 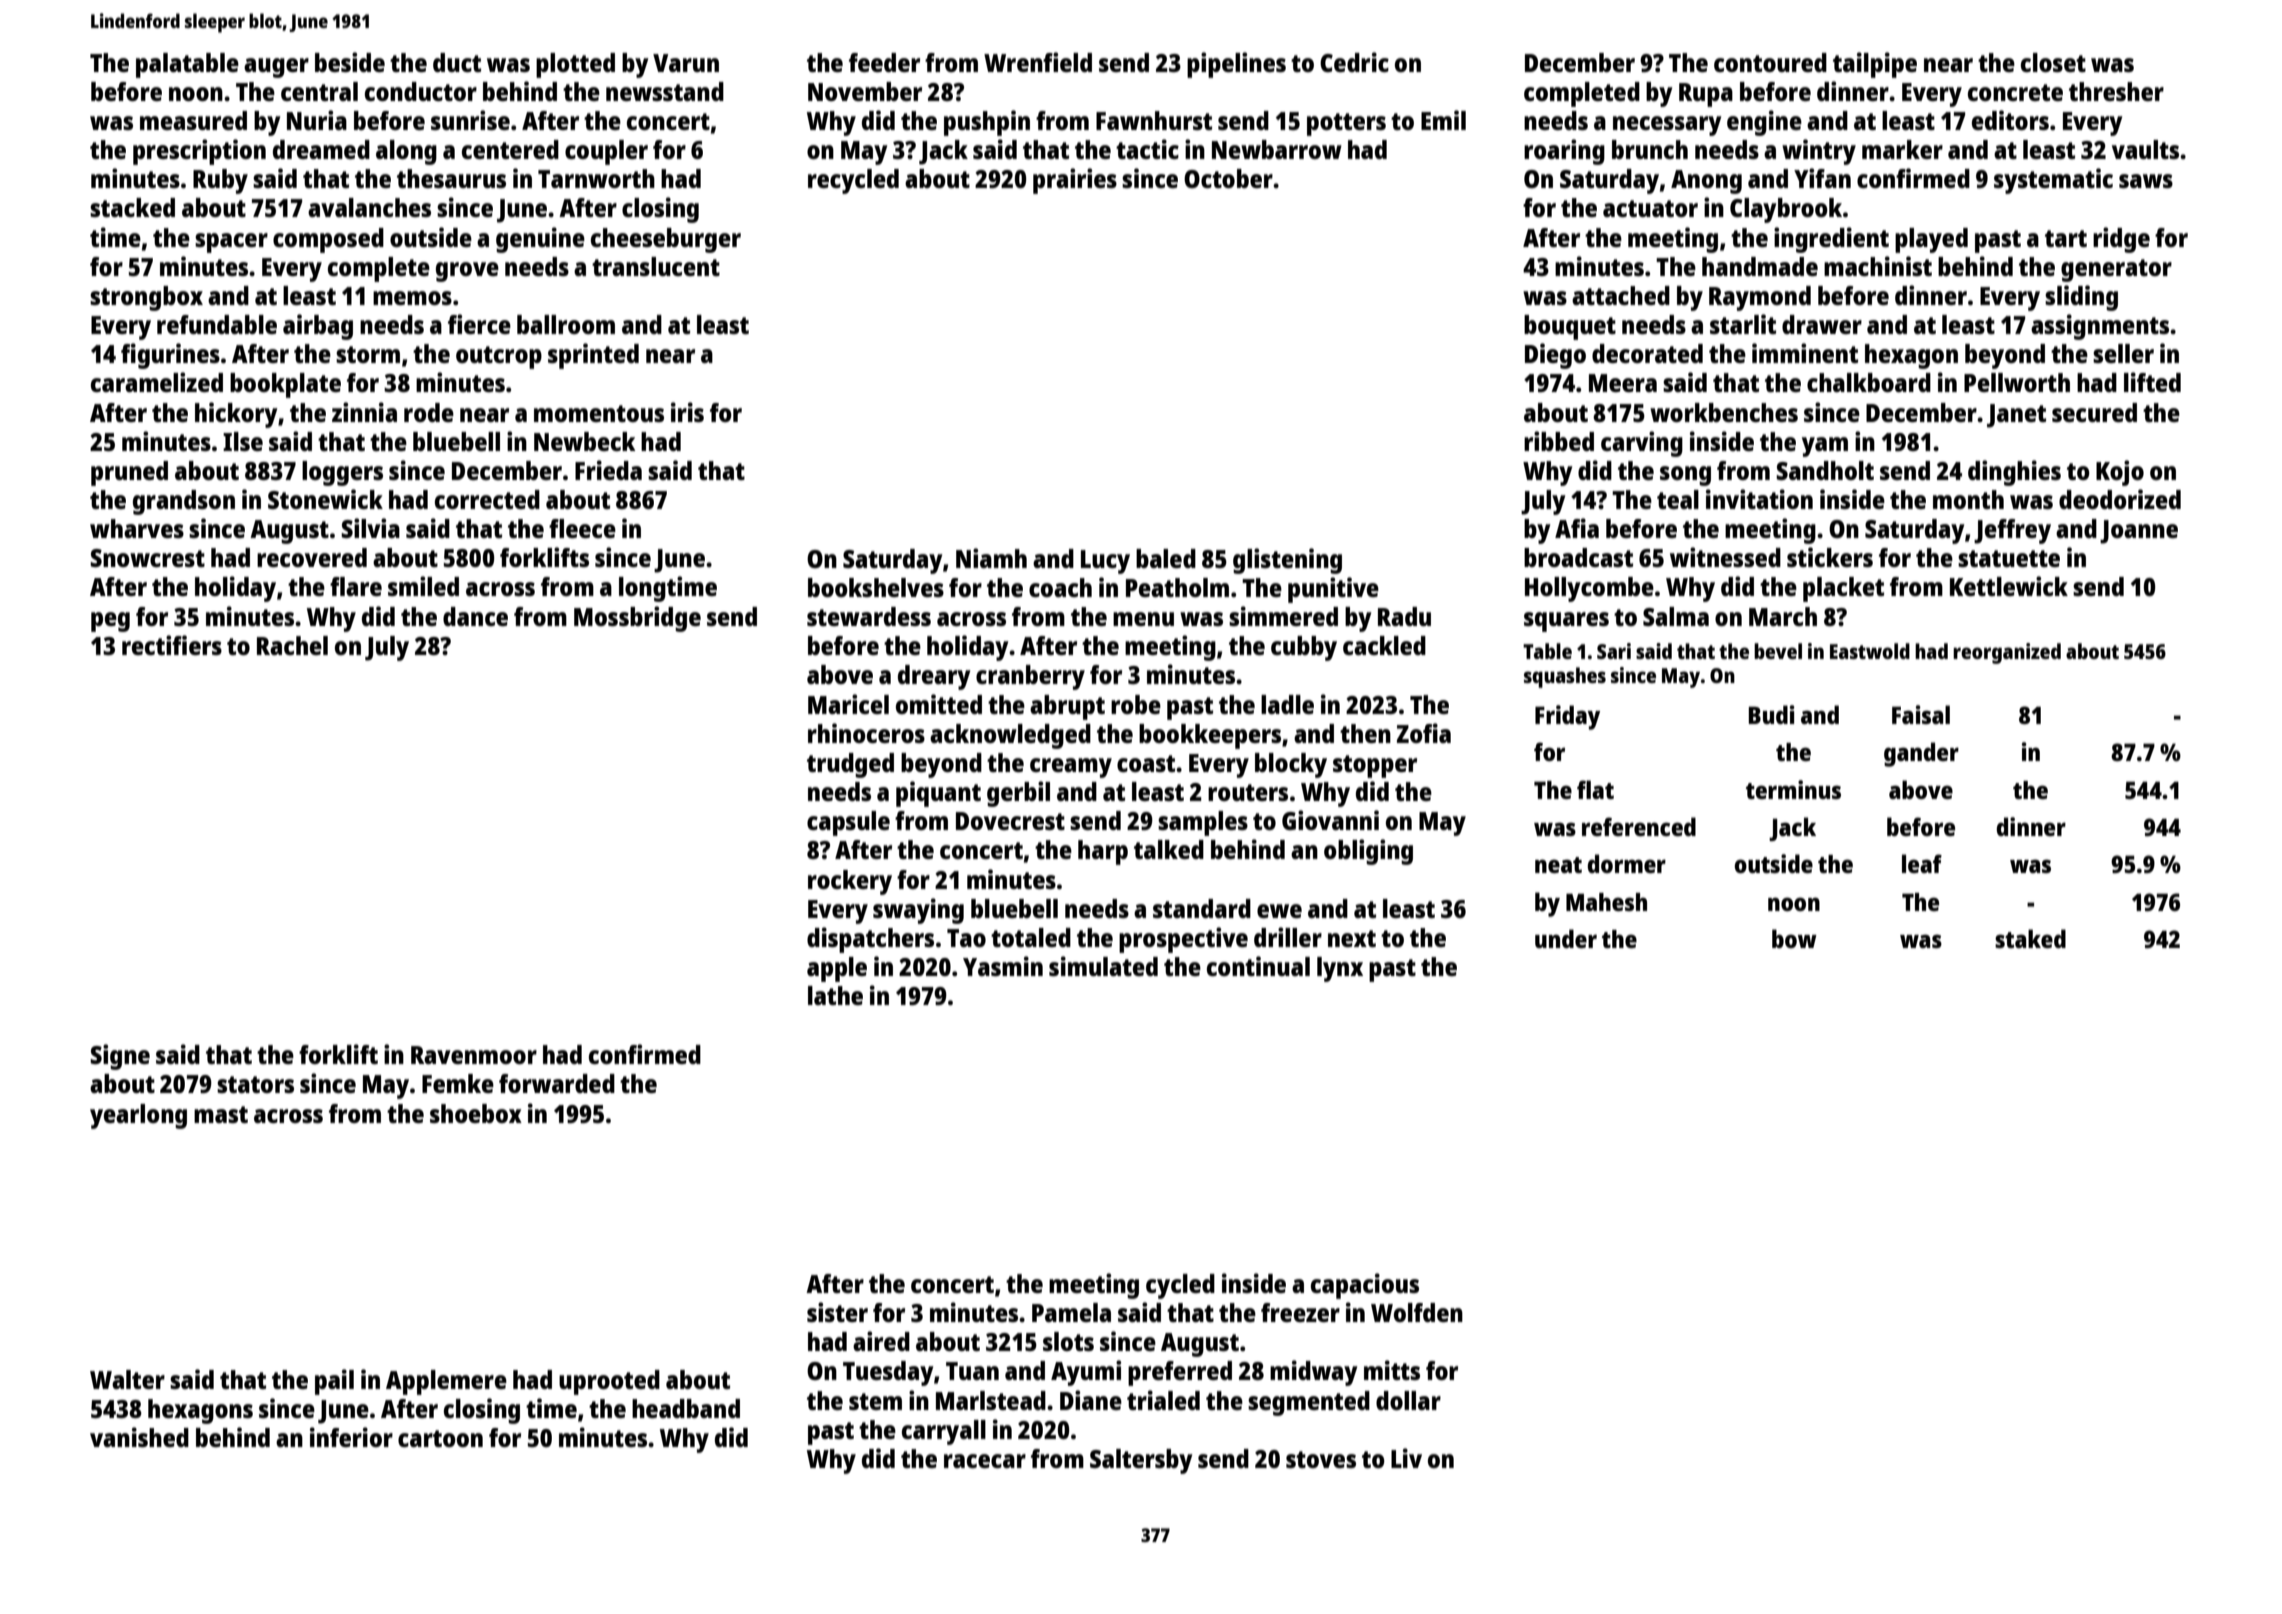 I want to click on bookkeepers, so click(x=1210, y=736).
